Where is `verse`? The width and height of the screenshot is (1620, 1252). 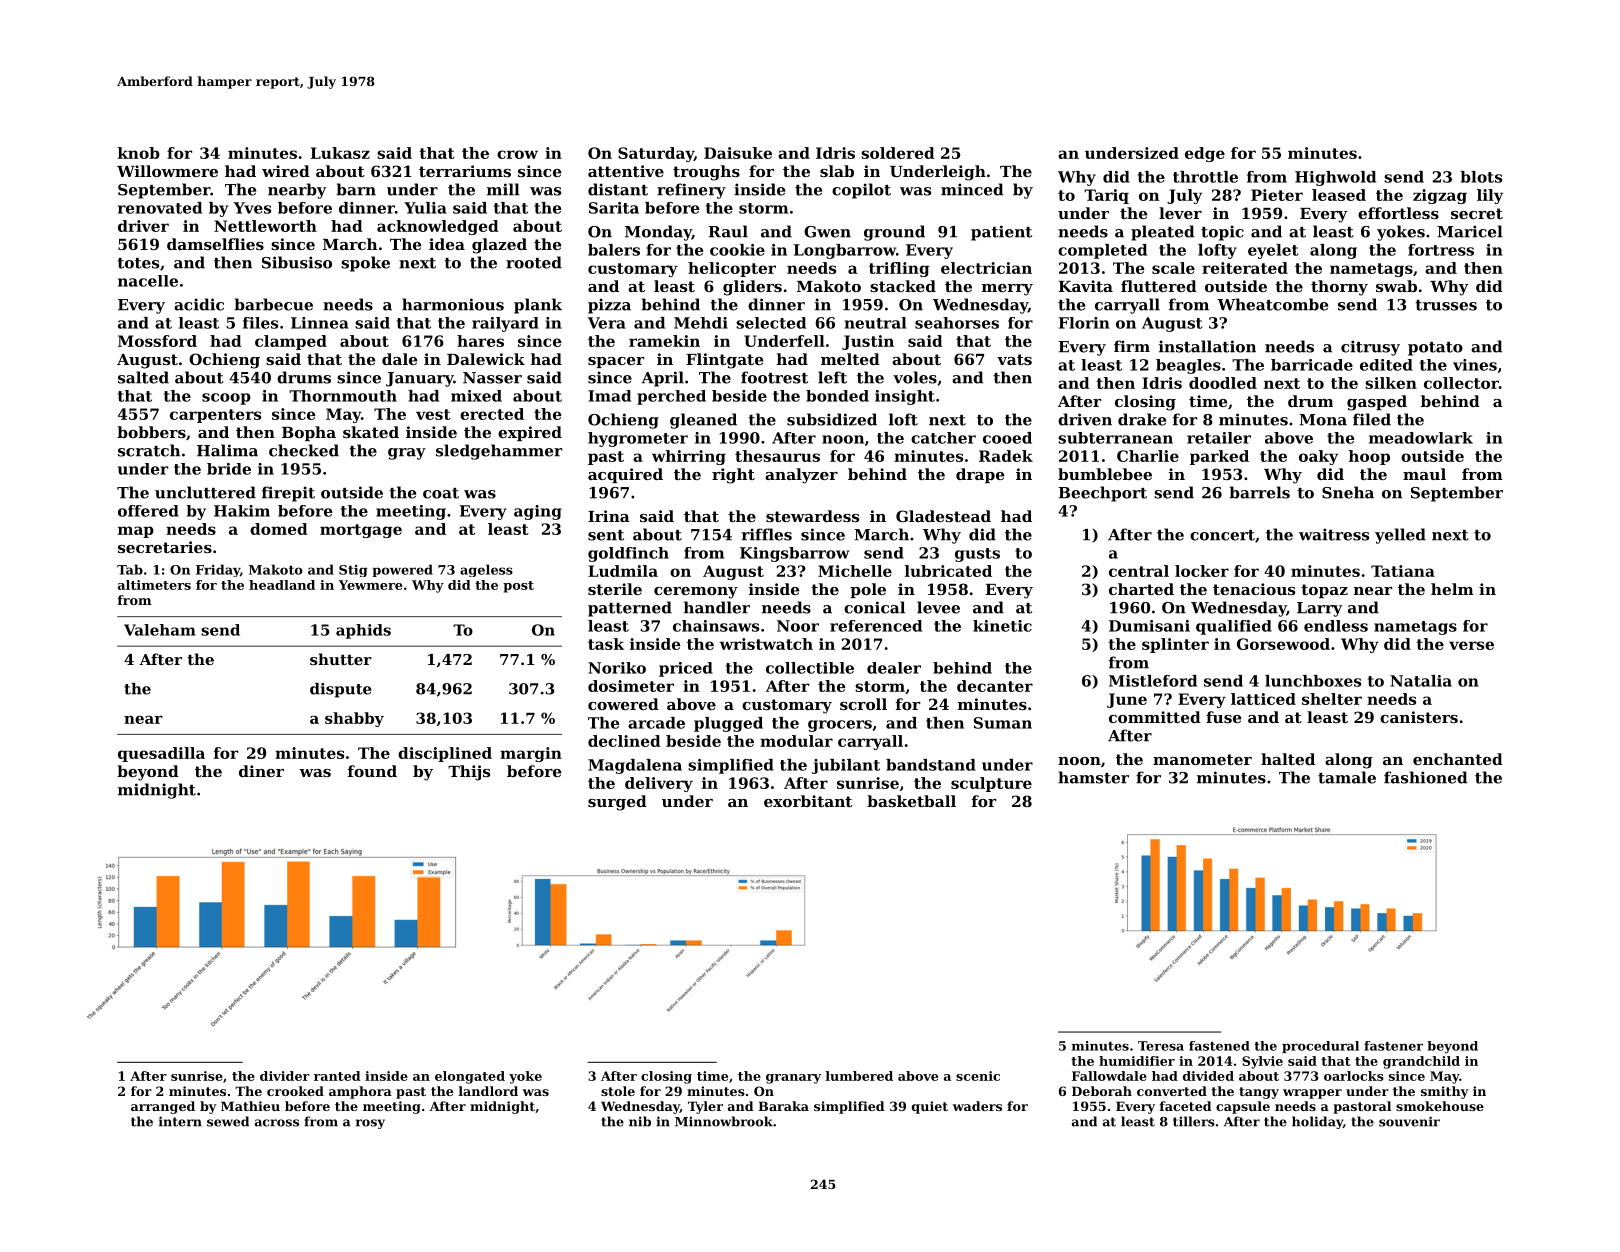 verse is located at coordinates (1471, 645).
